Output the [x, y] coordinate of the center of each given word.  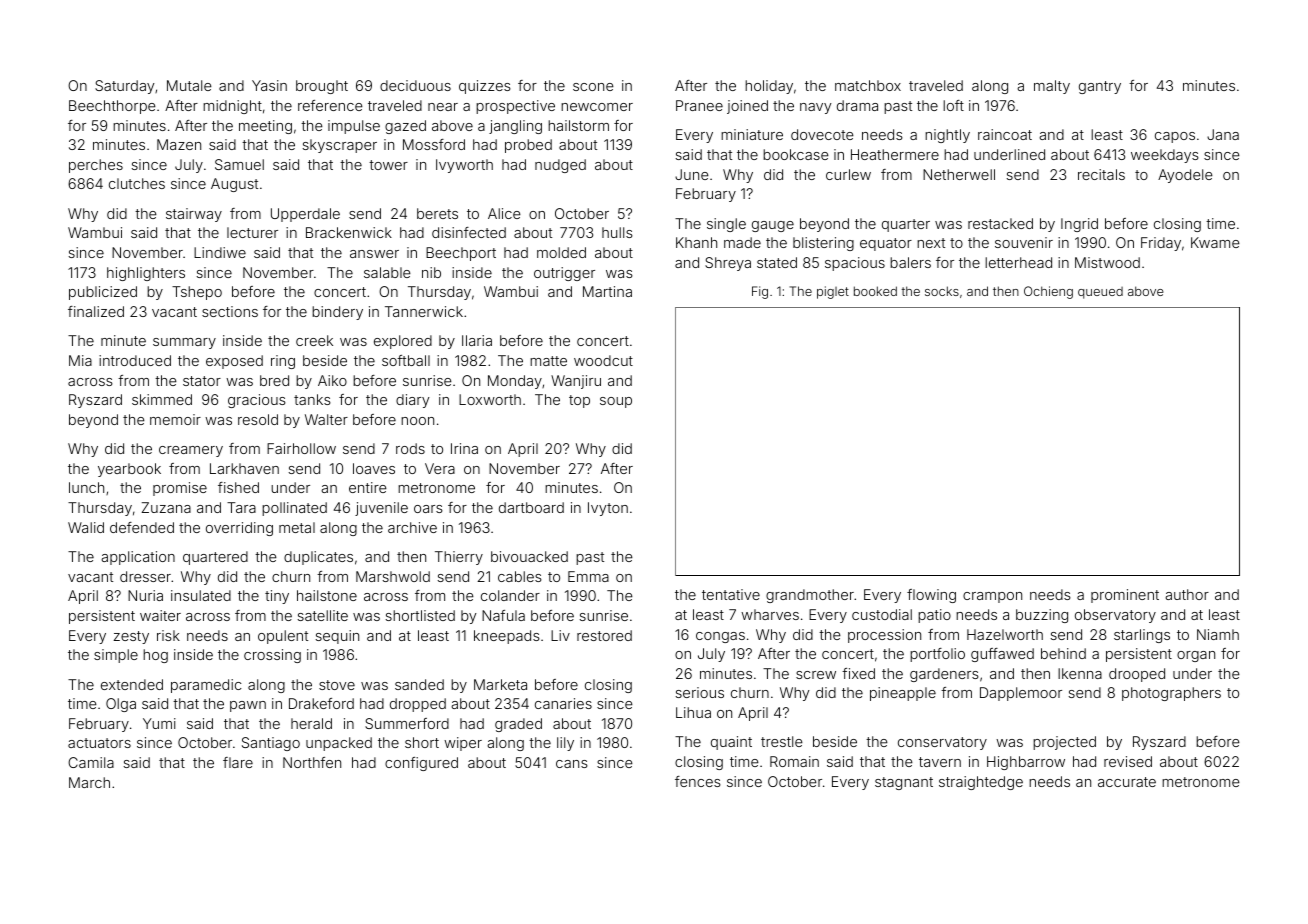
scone [593, 87]
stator [202, 381]
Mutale [189, 85]
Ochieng [1048, 292]
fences [698, 781]
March [89, 782]
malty [1052, 87]
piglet [833, 292]
